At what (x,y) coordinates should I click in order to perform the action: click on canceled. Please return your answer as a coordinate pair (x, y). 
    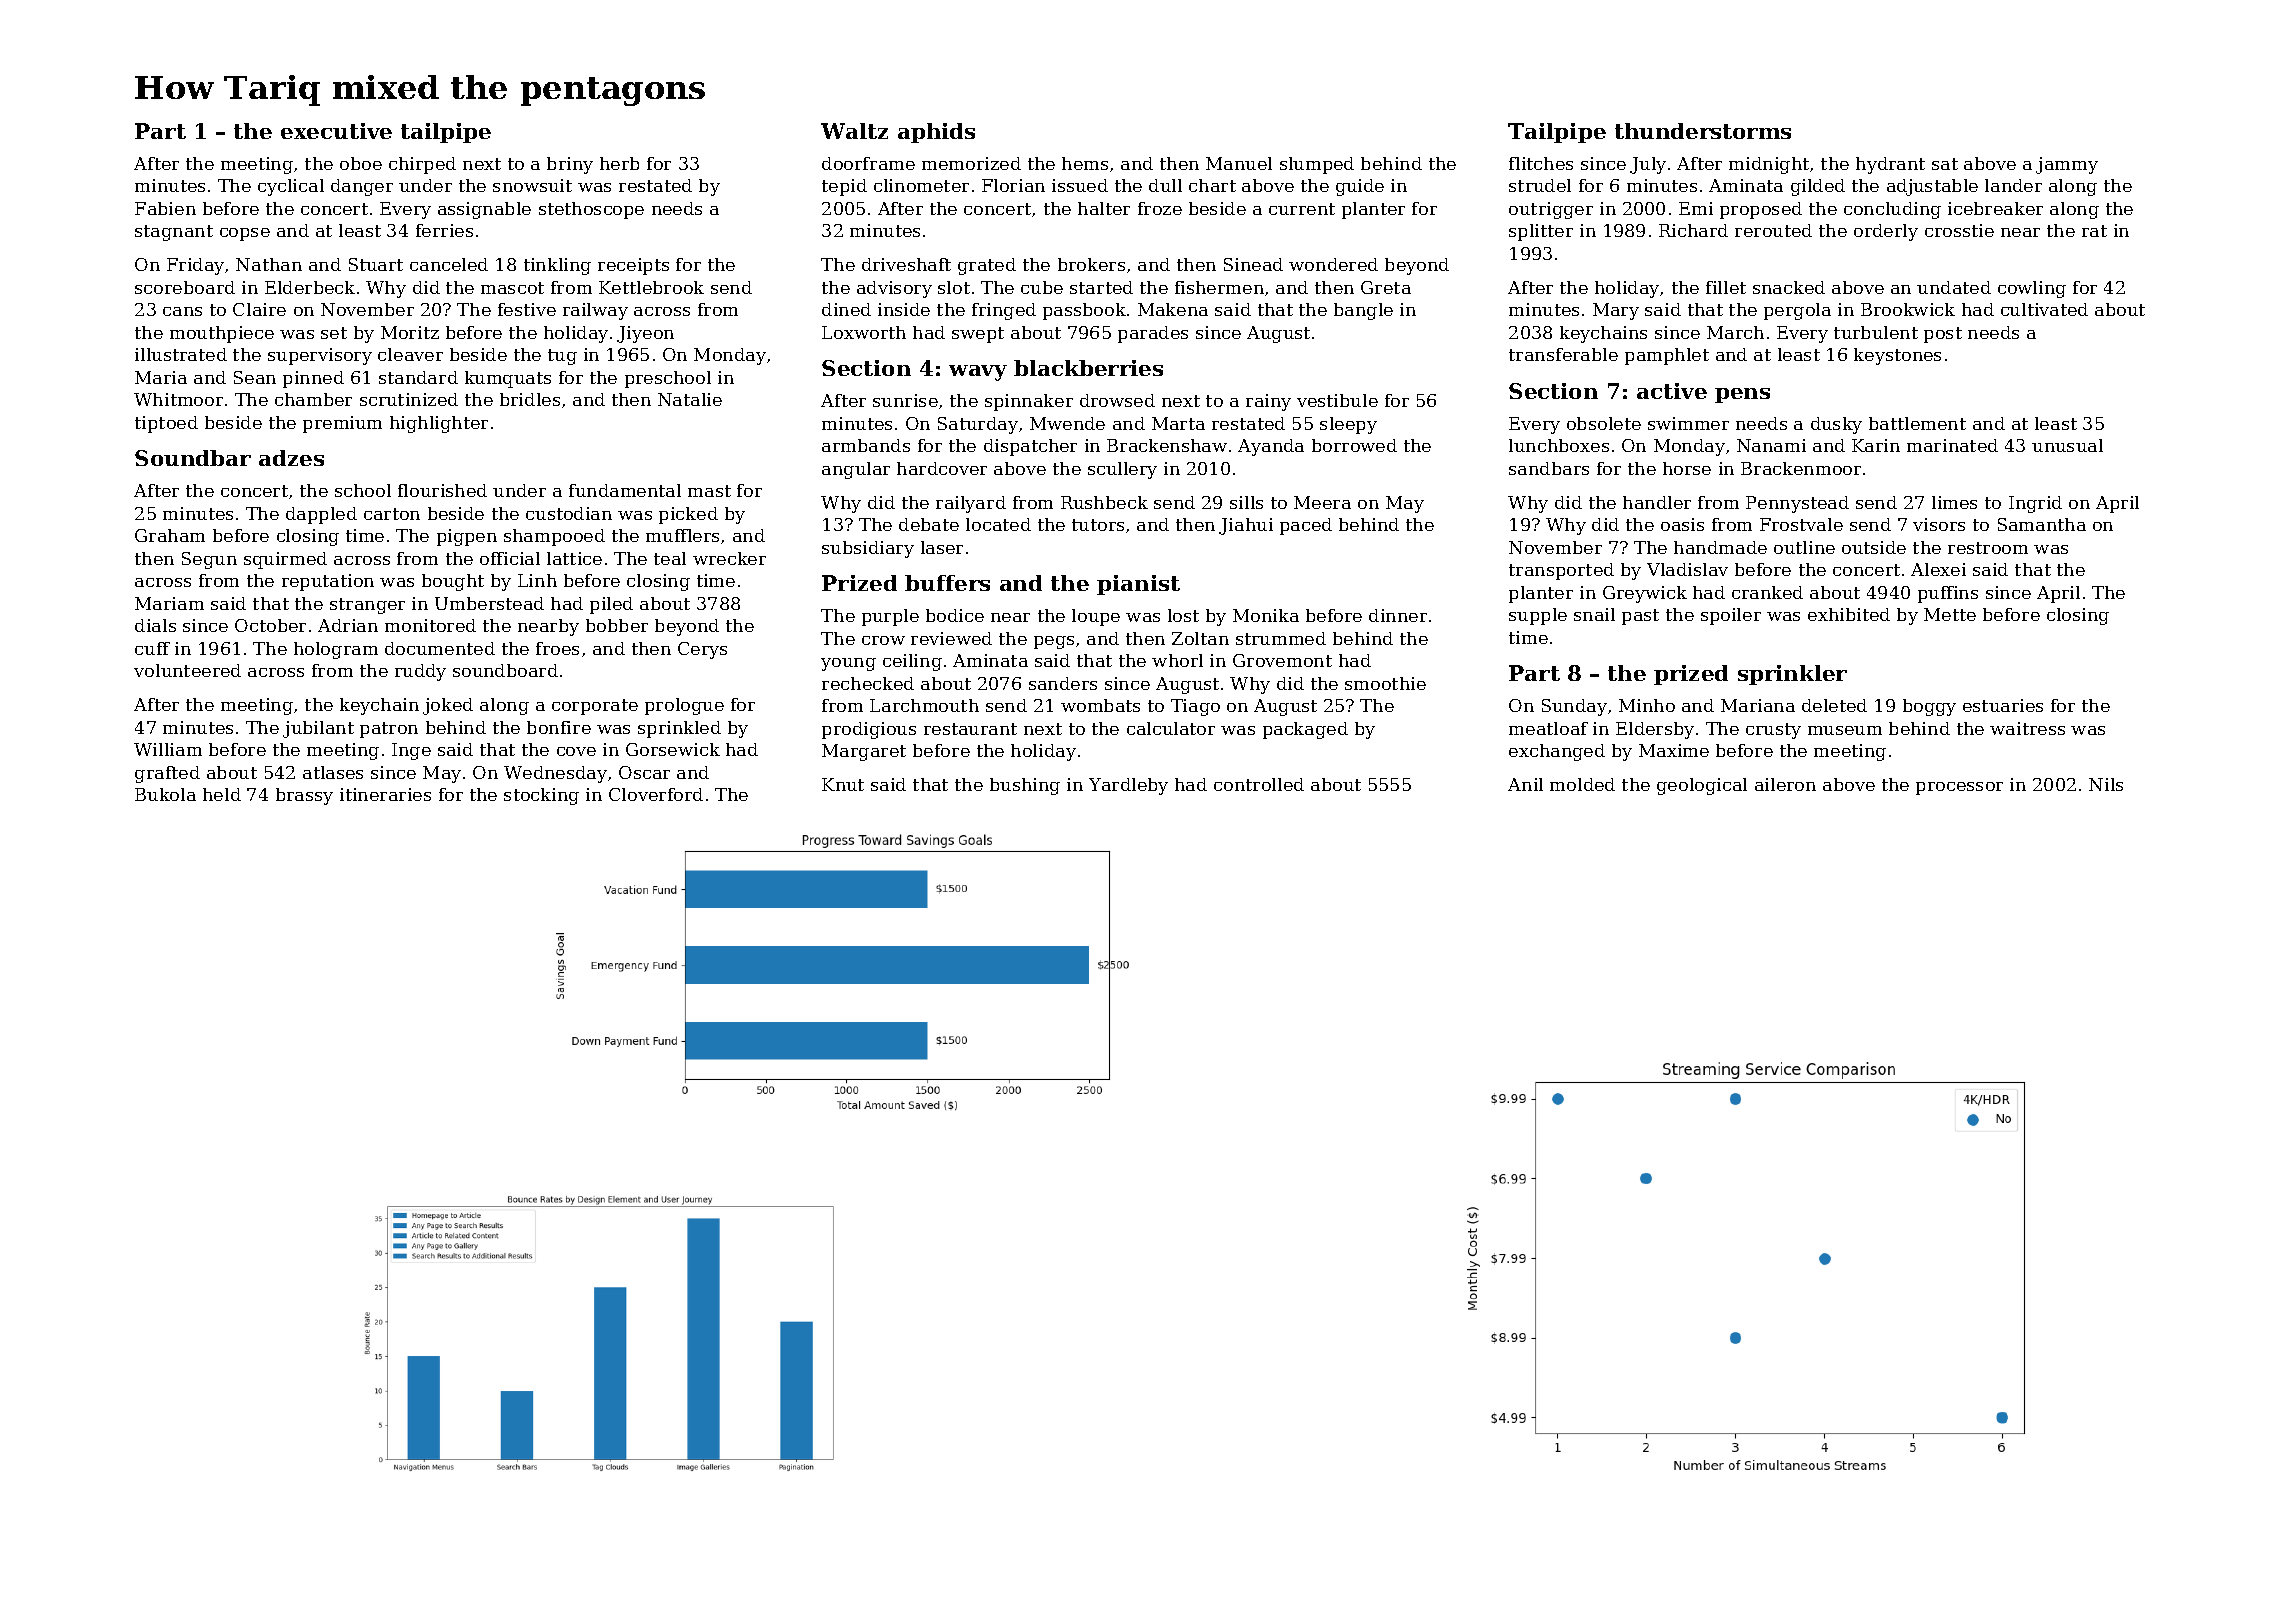
    Looking at the image, I should click on (449, 264).
